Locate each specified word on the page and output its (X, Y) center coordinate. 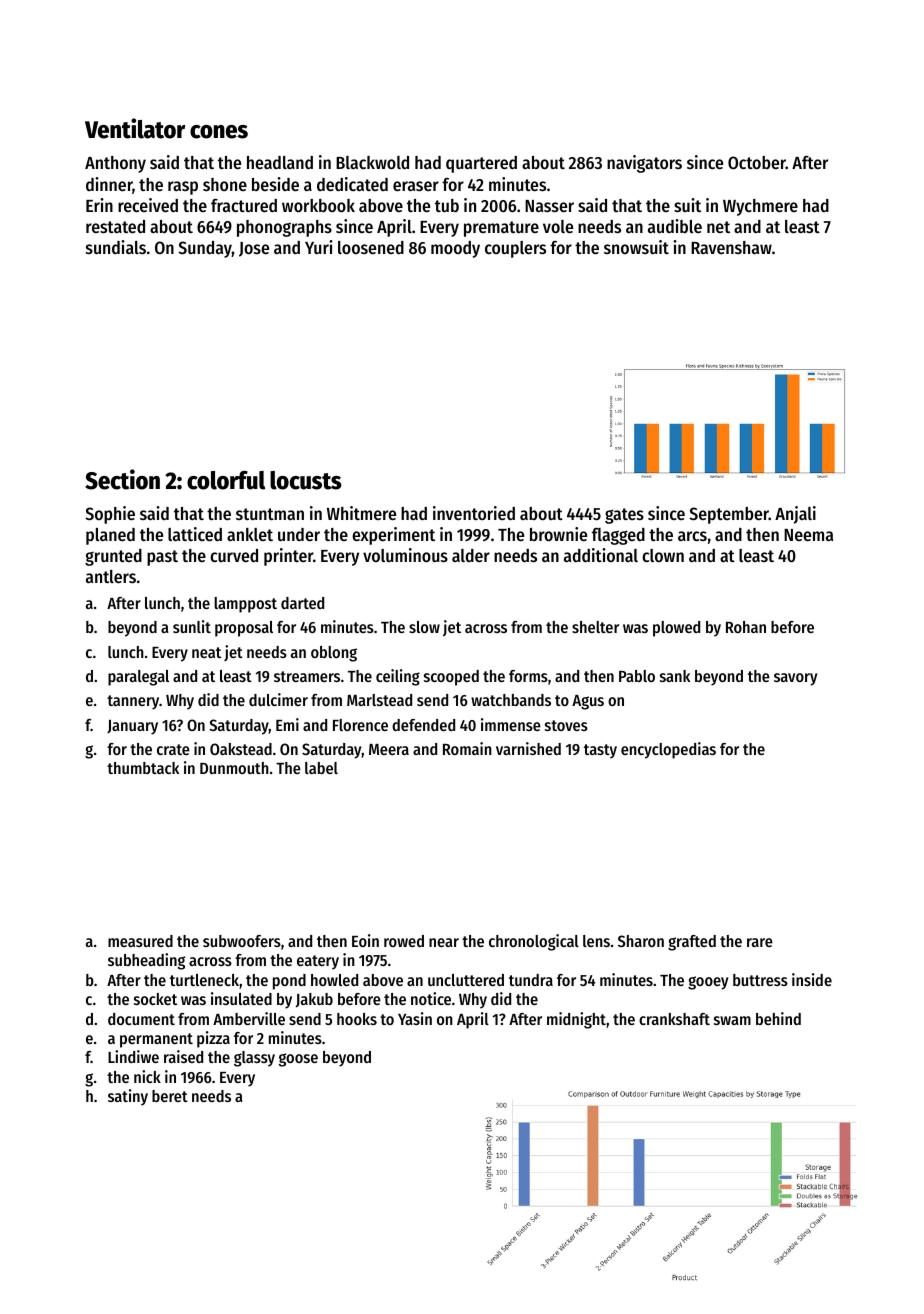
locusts (306, 480)
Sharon (641, 941)
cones (219, 132)
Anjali (795, 515)
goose (298, 1060)
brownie (558, 534)
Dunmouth (234, 768)
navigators (644, 164)
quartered (481, 164)
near (444, 942)
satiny (128, 1097)
